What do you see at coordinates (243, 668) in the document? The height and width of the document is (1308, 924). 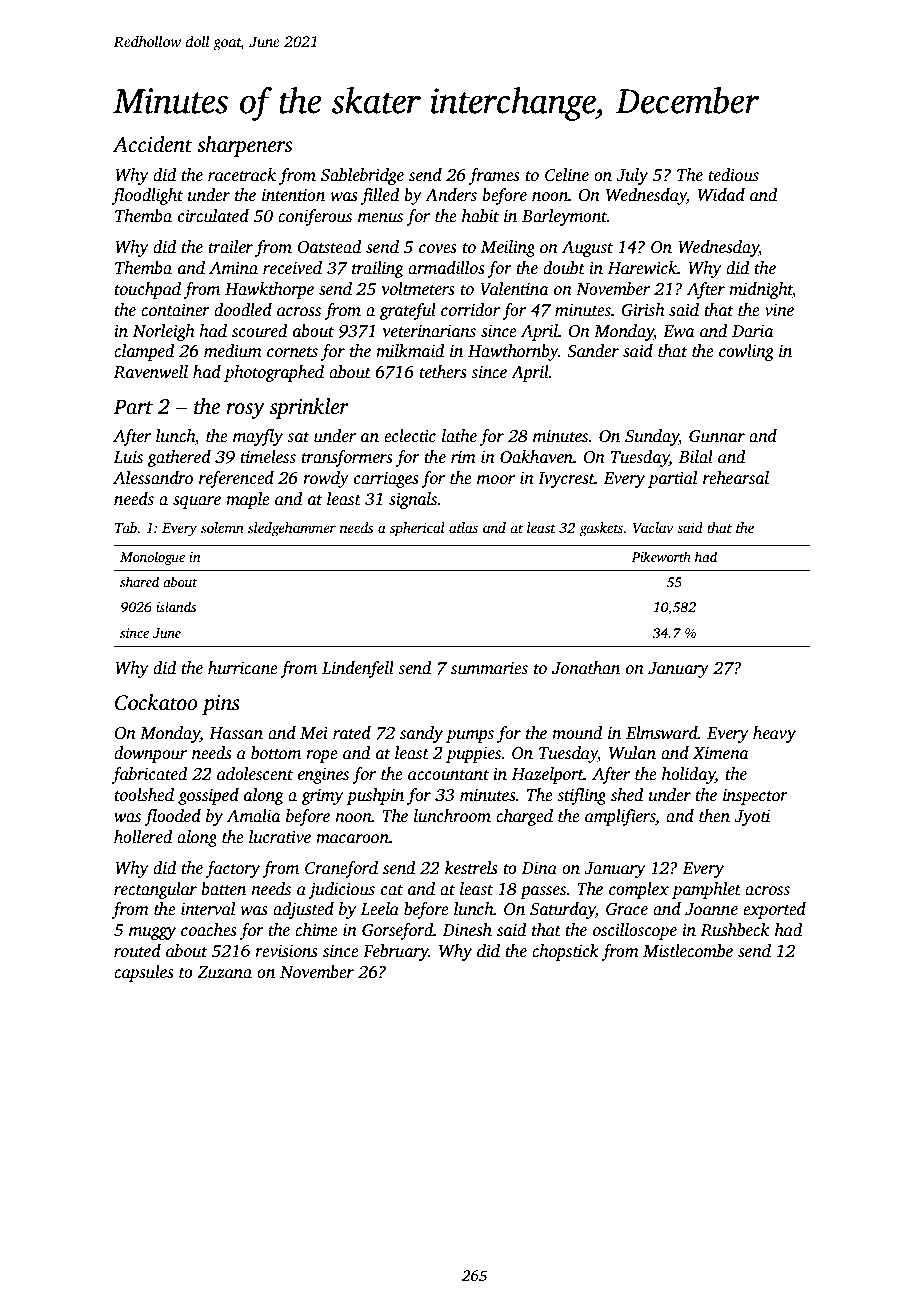 I see `hurricane` at bounding box center [243, 668].
